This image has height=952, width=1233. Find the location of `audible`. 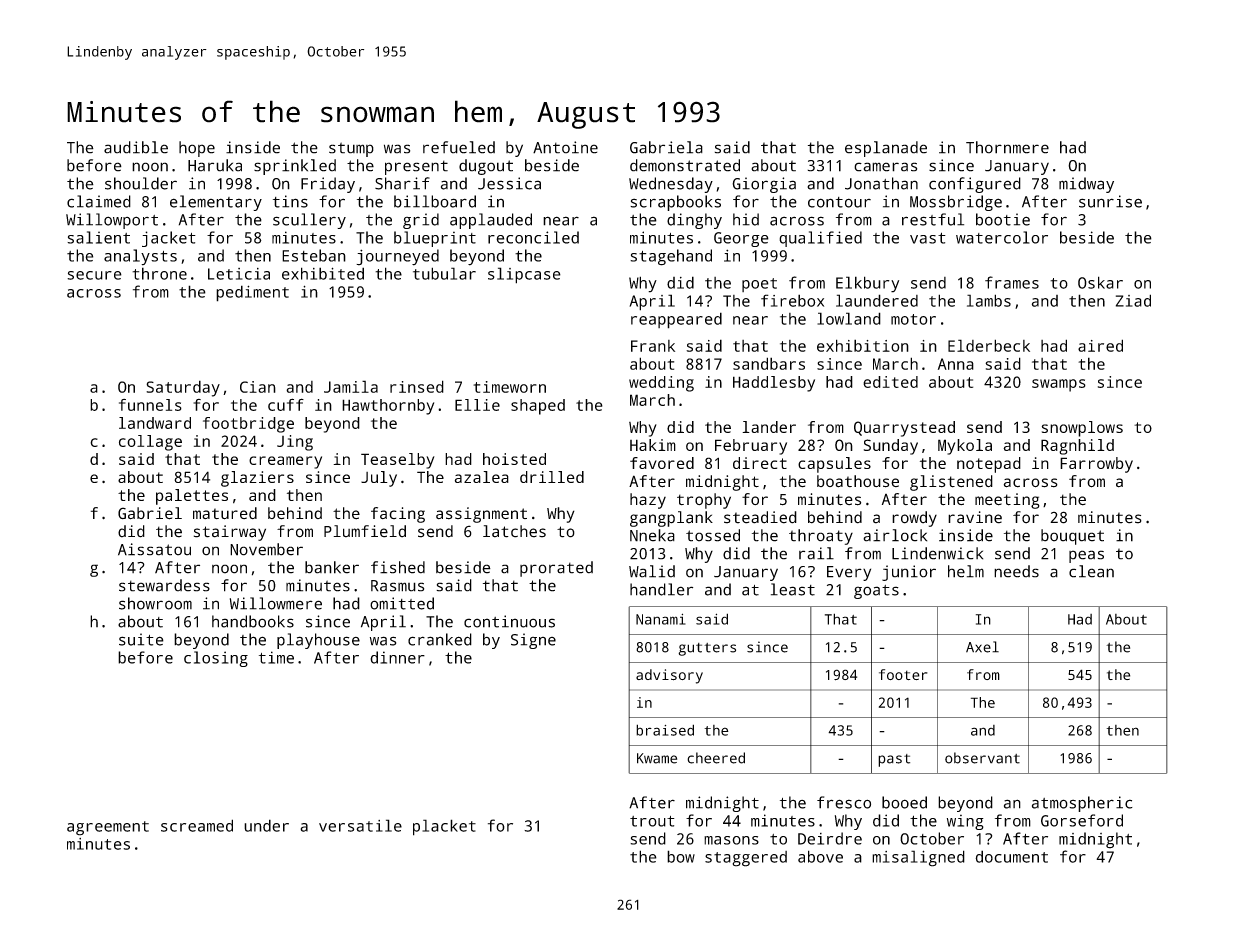

audible is located at coordinates (136, 147).
